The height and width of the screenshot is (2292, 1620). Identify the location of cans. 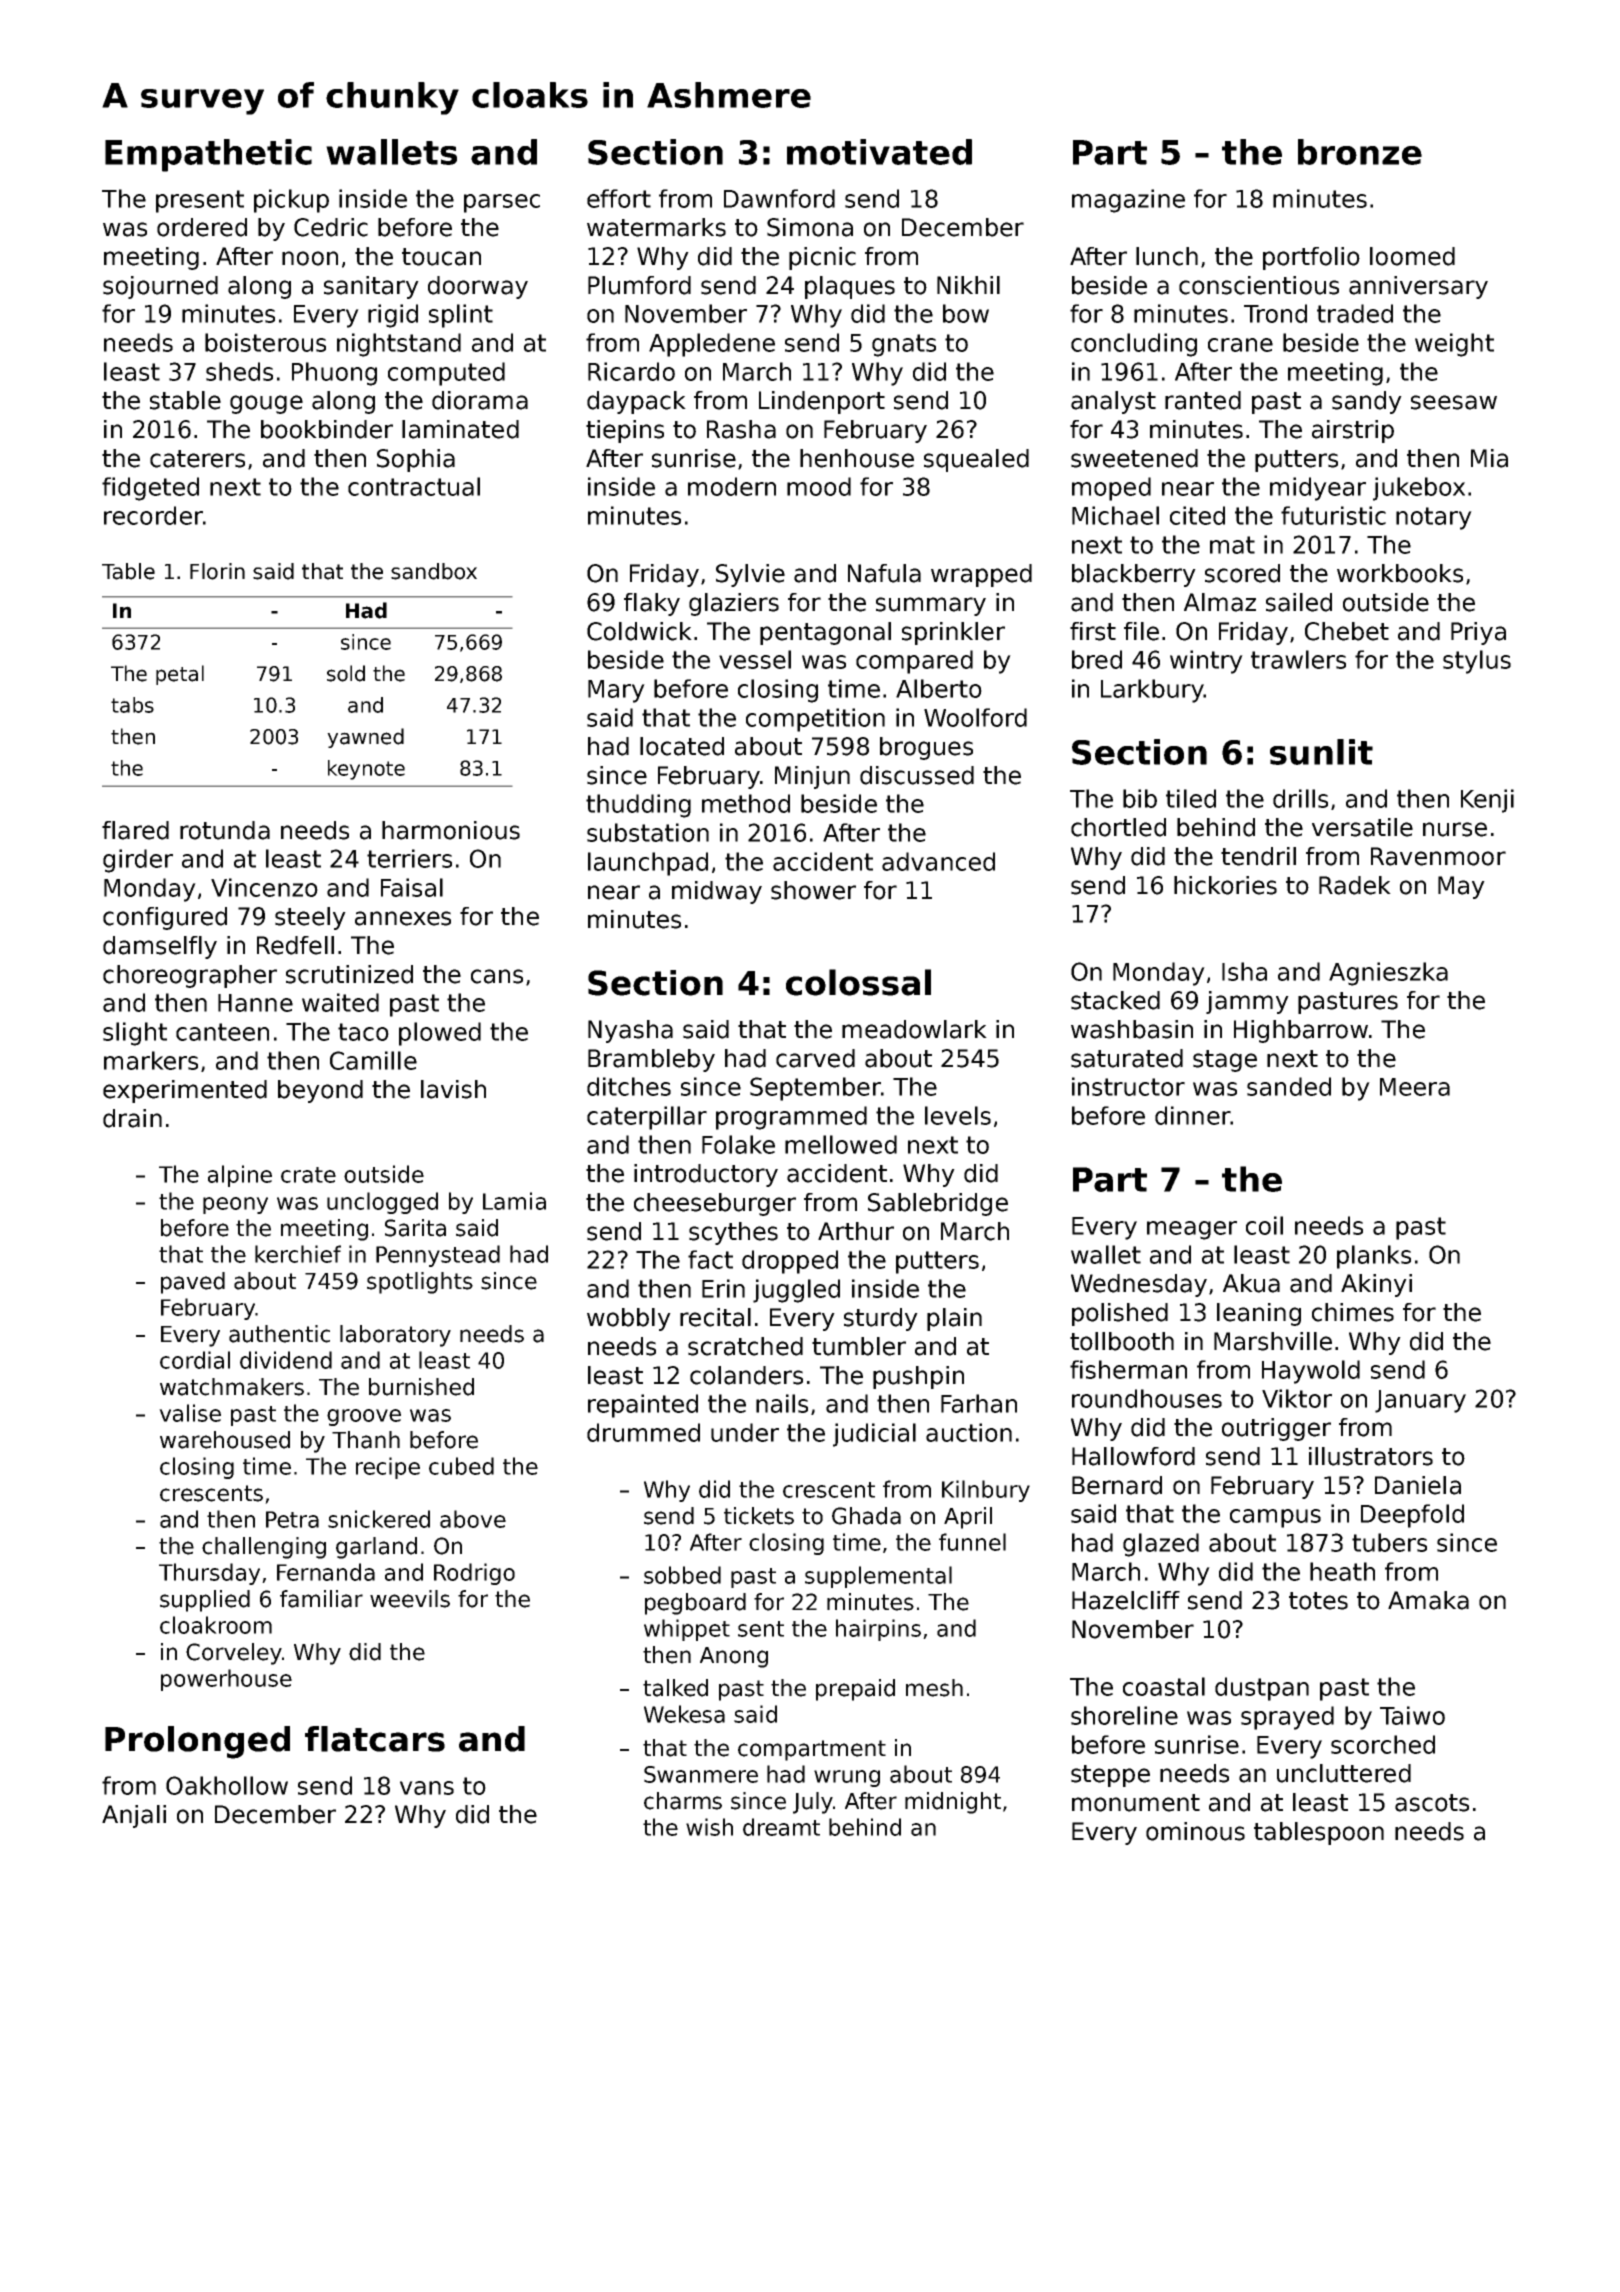
(497, 976).
